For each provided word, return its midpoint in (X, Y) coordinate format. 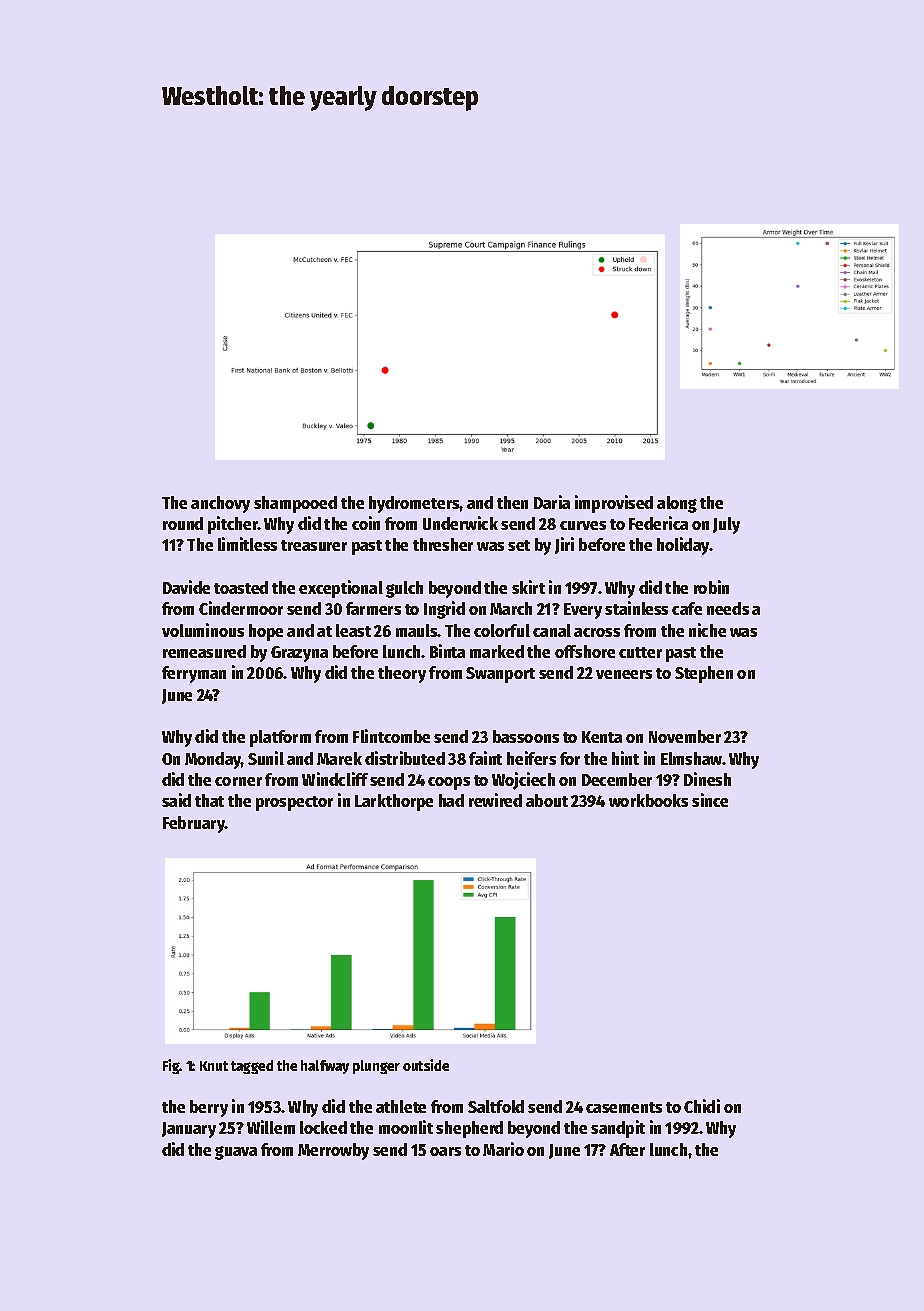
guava (236, 1153)
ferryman (194, 674)
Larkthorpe (394, 802)
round (183, 523)
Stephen (704, 674)
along (677, 504)
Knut (214, 1066)
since (710, 800)
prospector (294, 803)
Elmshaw (692, 758)
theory (402, 674)
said (176, 800)
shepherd (469, 1129)
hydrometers (414, 504)
